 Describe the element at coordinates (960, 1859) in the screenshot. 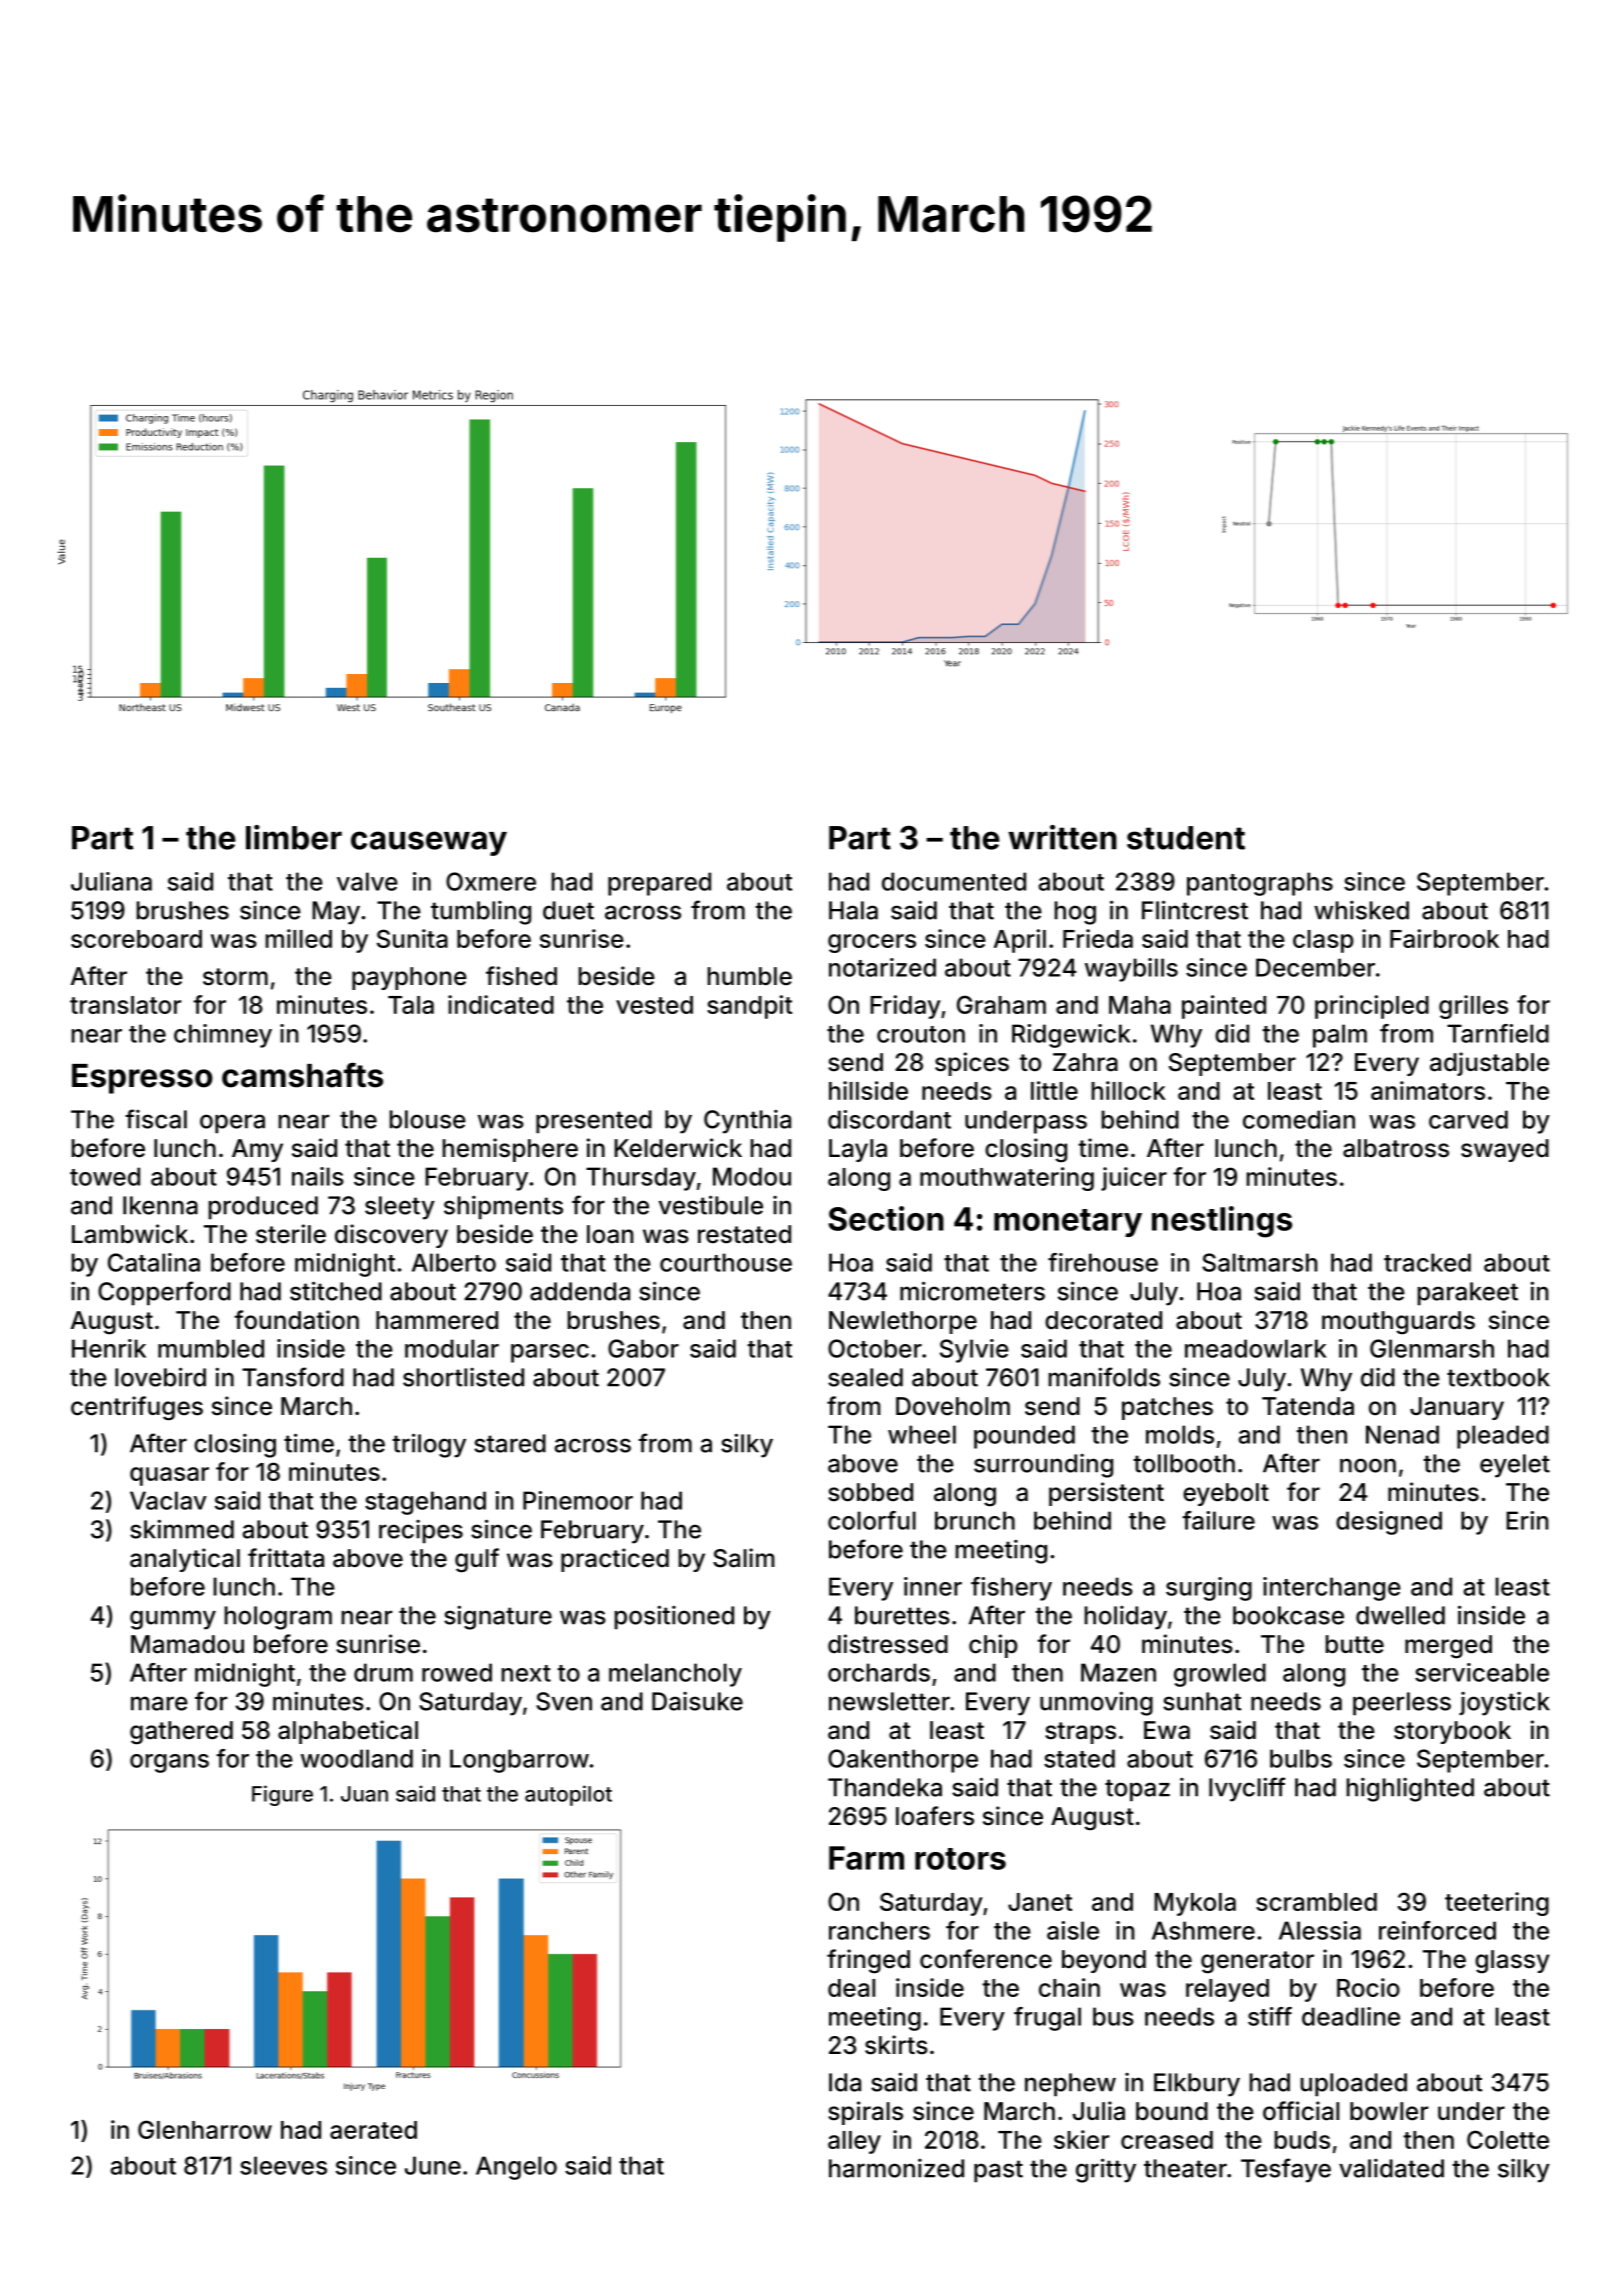

I see `rotors` at that location.
